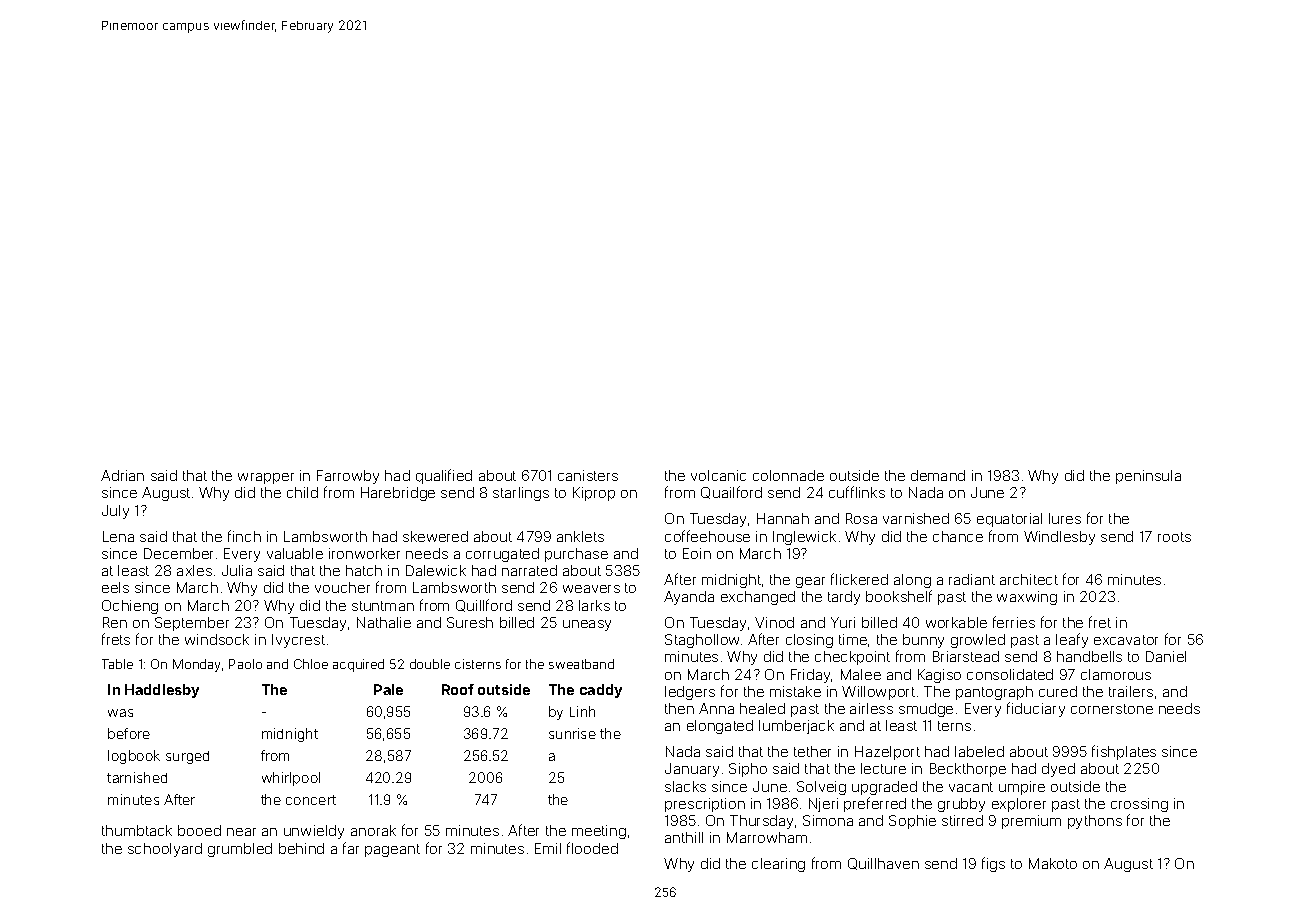 The image size is (1308, 924). Describe the element at coordinates (529, 570) in the screenshot. I see `narrated` at that location.
